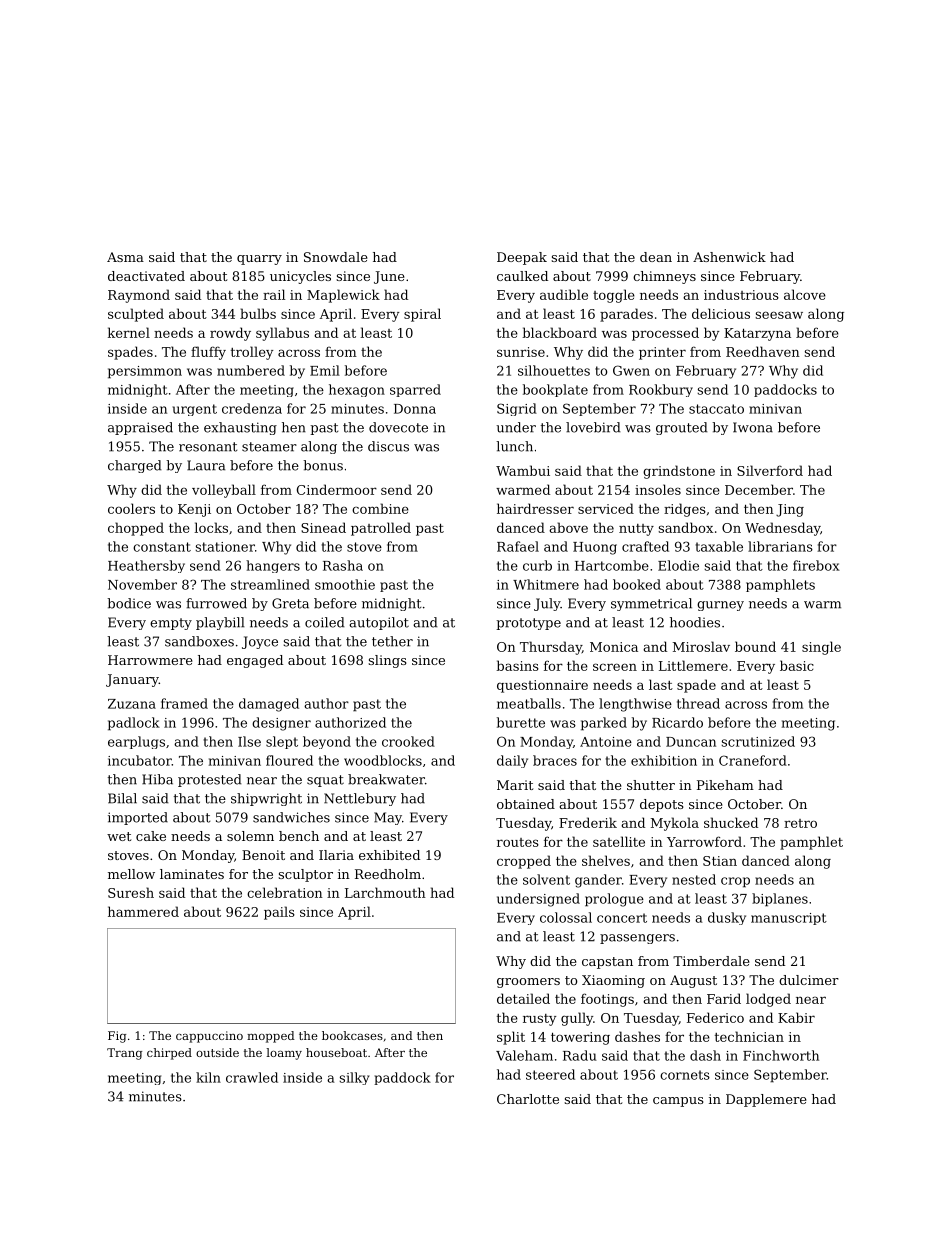 This document has height=1233, width=952. Describe the element at coordinates (800, 823) in the document. I see `retro` at that location.
